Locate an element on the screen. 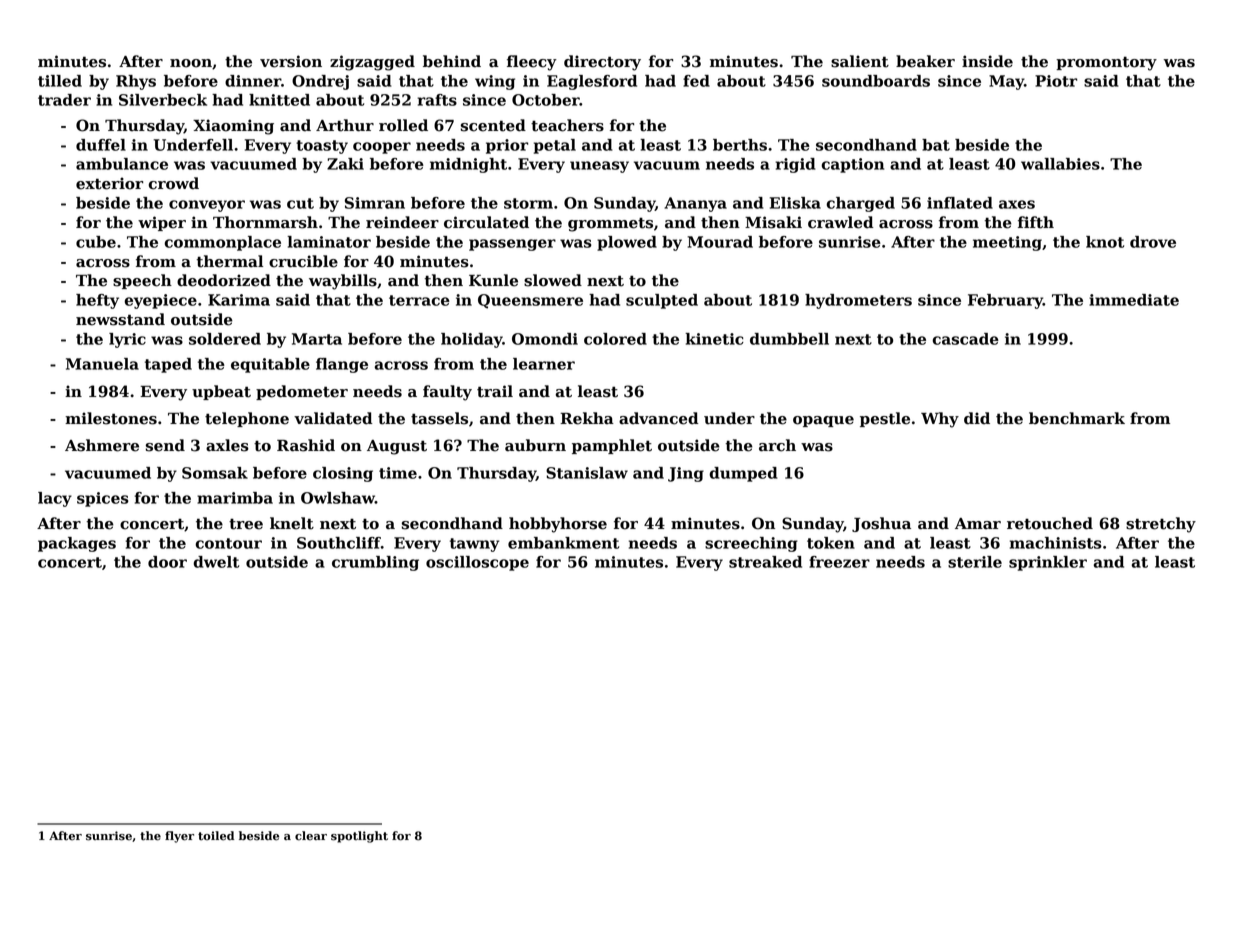  freezer is located at coordinates (839, 562).
